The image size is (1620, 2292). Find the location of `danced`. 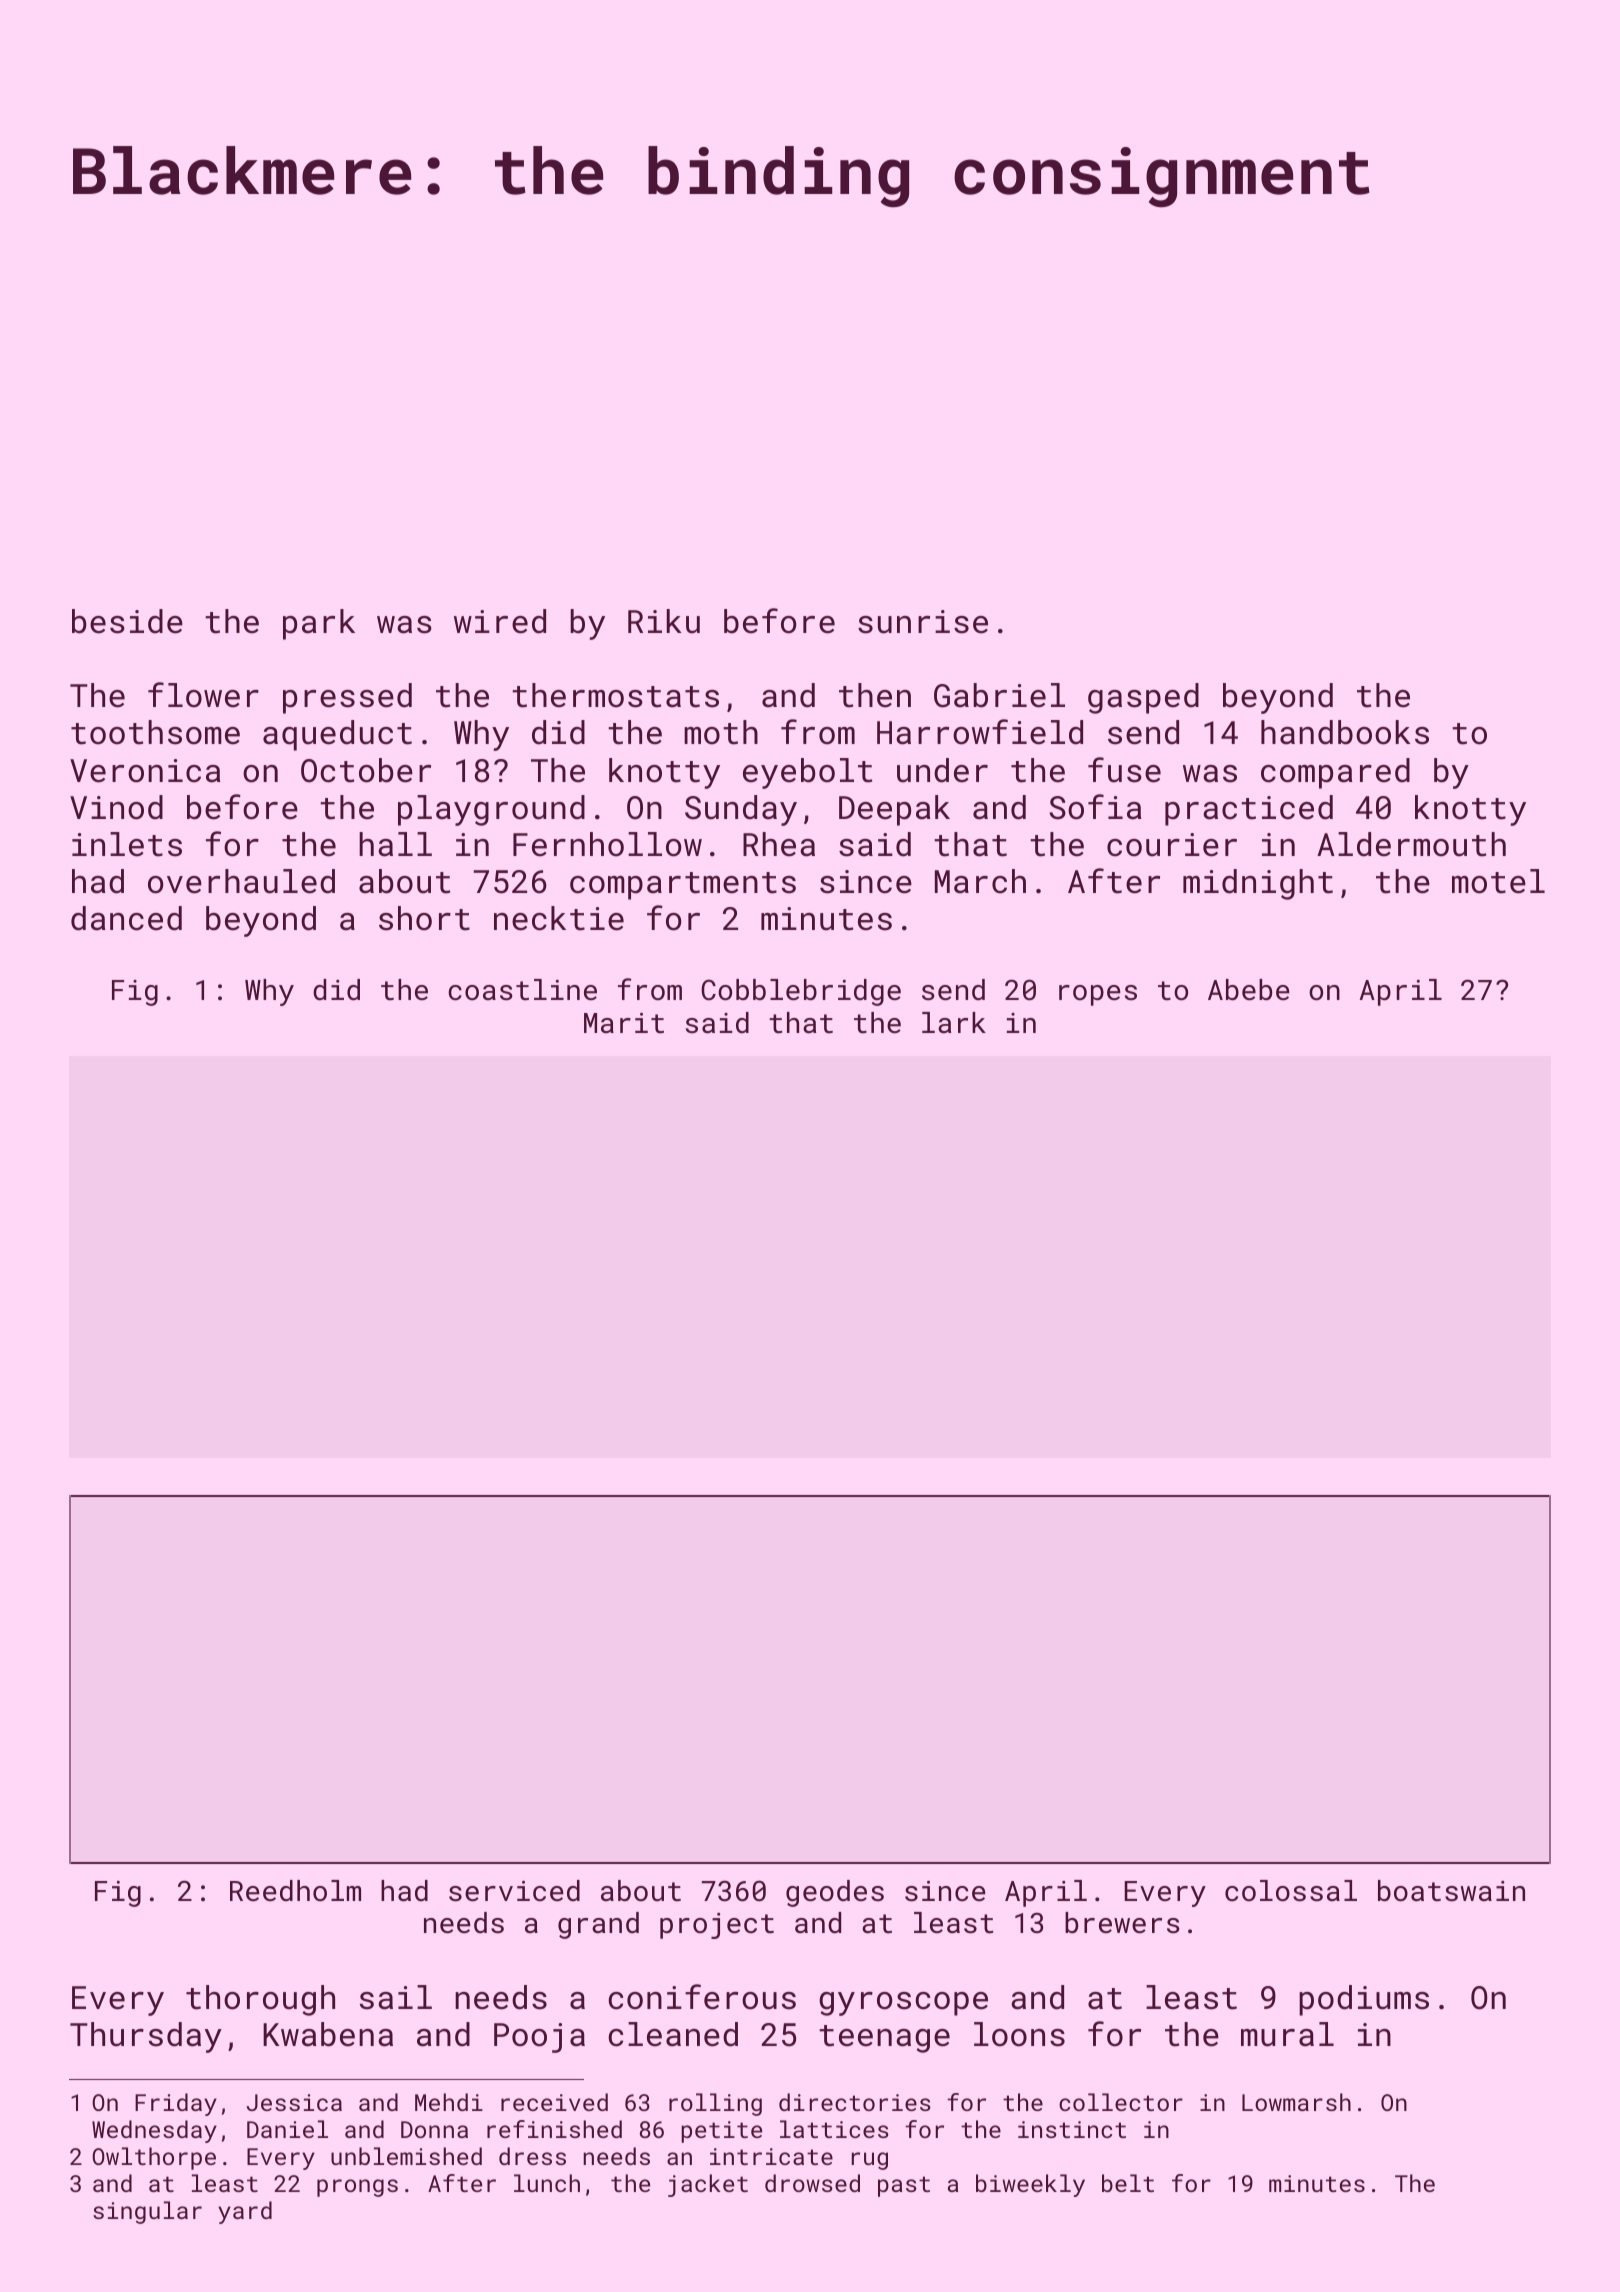

danced is located at coordinates (126, 918).
